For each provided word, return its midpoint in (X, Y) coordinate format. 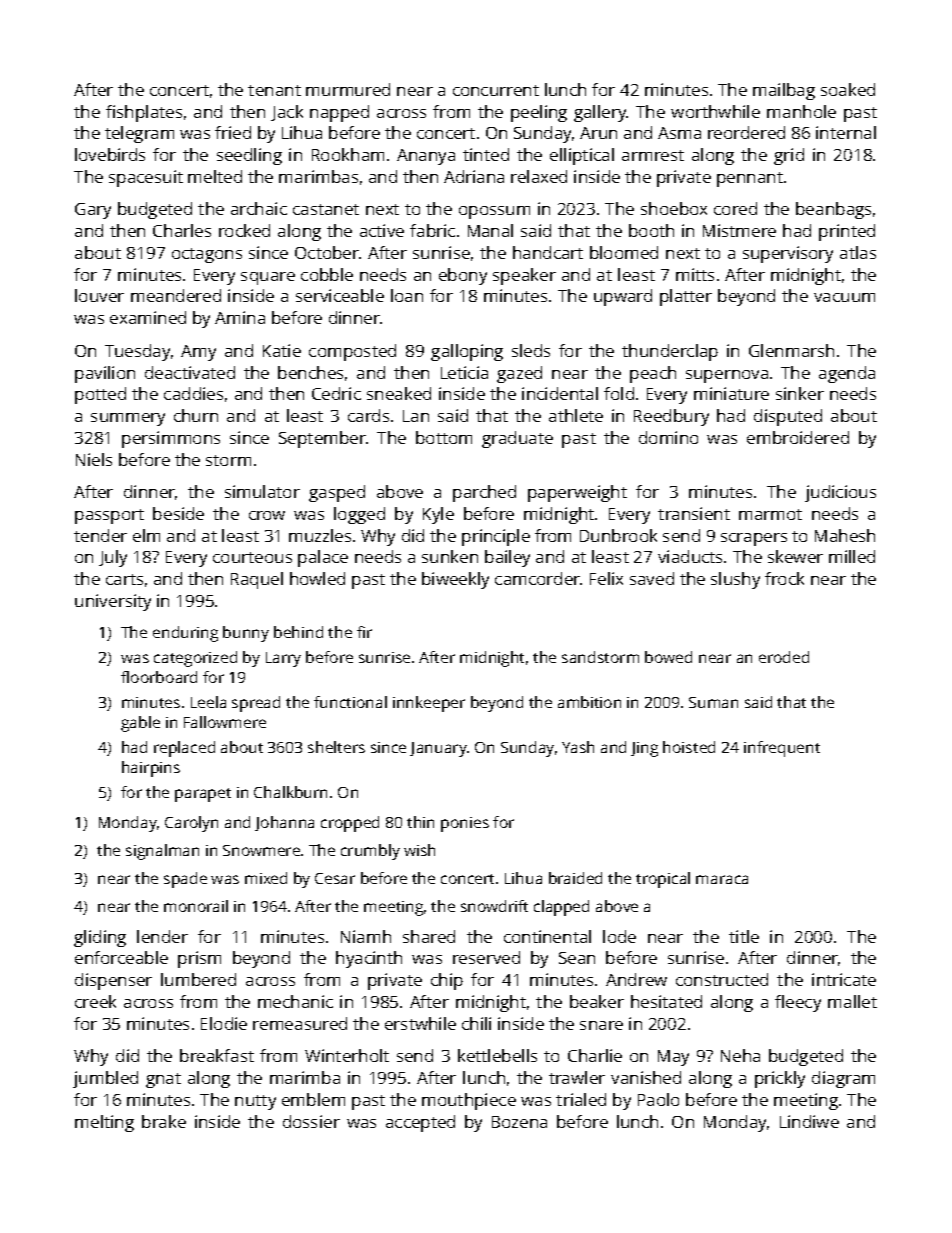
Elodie (224, 1023)
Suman (713, 702)
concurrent (496, 90)
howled (317, 578)
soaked (848, 89)
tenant (274, 90)
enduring (185, 634)
